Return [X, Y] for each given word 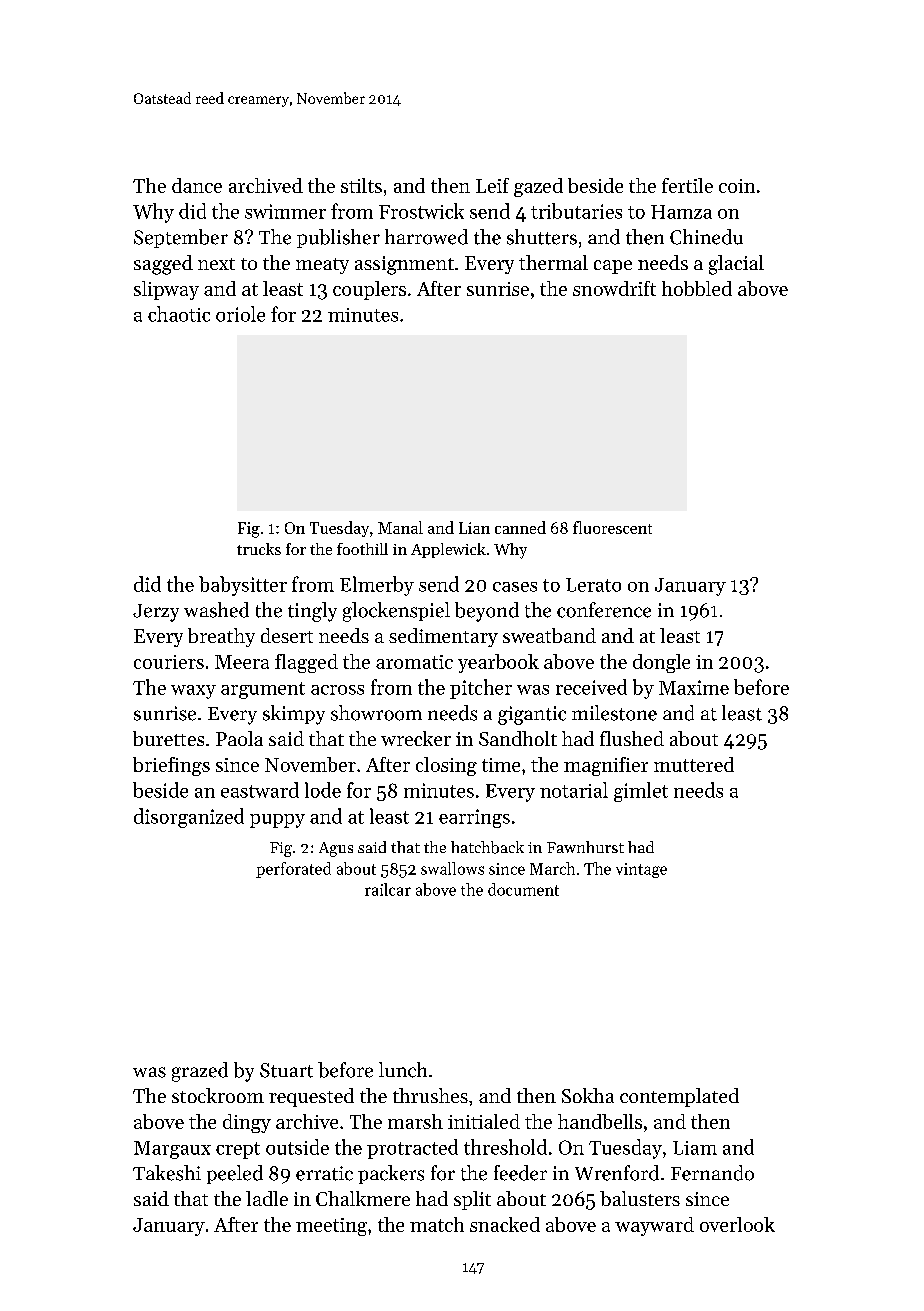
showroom [376, 713]
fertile [687, 185]
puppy [277, 821]
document [523, 889]
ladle [267, 1198]
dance [197, 185]
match [437, 1224]
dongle [661, 663]
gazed [538, 187]
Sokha [588, 1095]
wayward [654, 1226]
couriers [169, 662]
